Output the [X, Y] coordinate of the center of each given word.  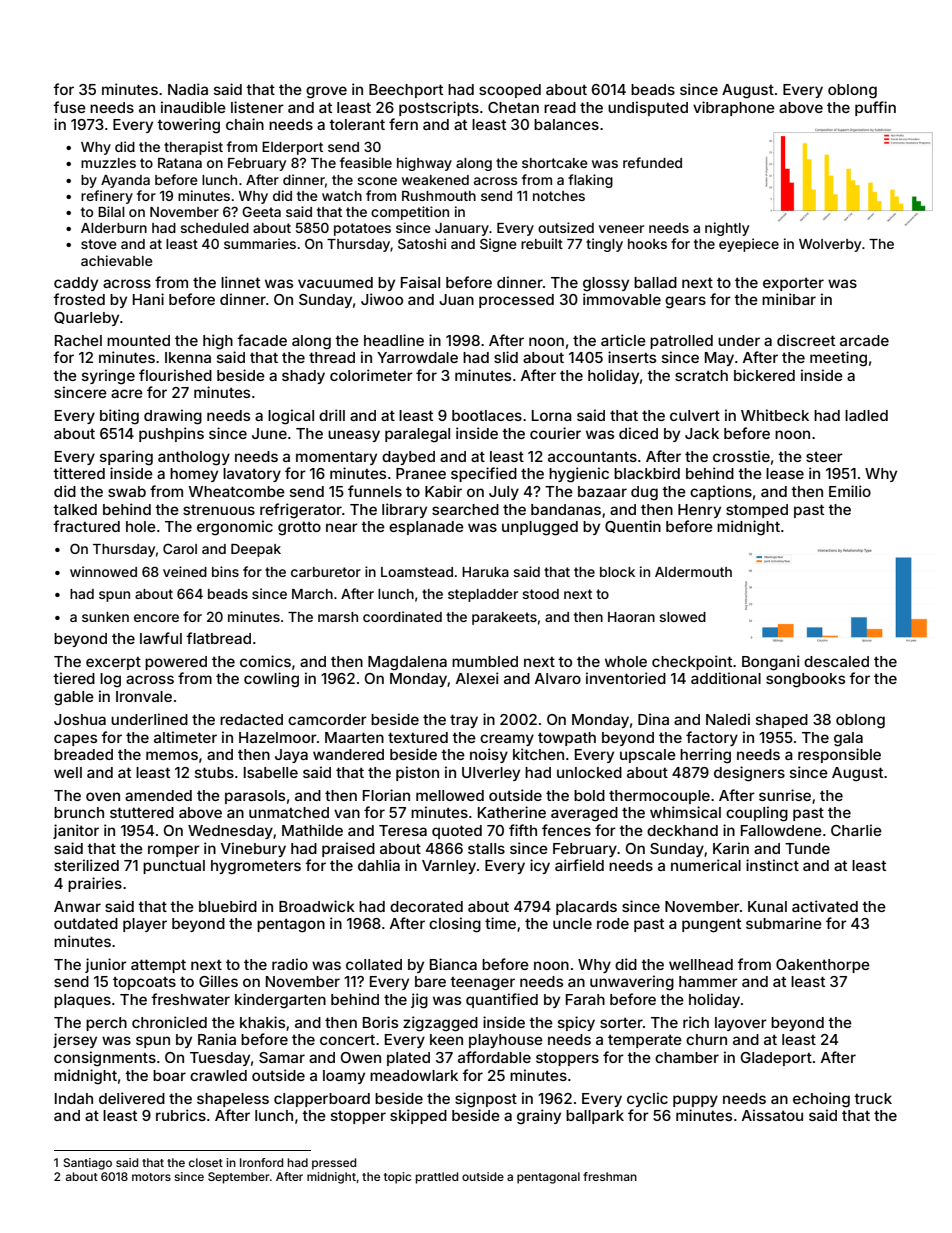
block [617, 572]
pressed [334, 1164]
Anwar [77, 906]
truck [873, 1098]
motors [151, 1177]
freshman [610, 1176]
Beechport [406, 91]
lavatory [252, 475]
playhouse [506, 1041]
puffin [875, 108]
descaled [836, 661]
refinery [107, 197]
